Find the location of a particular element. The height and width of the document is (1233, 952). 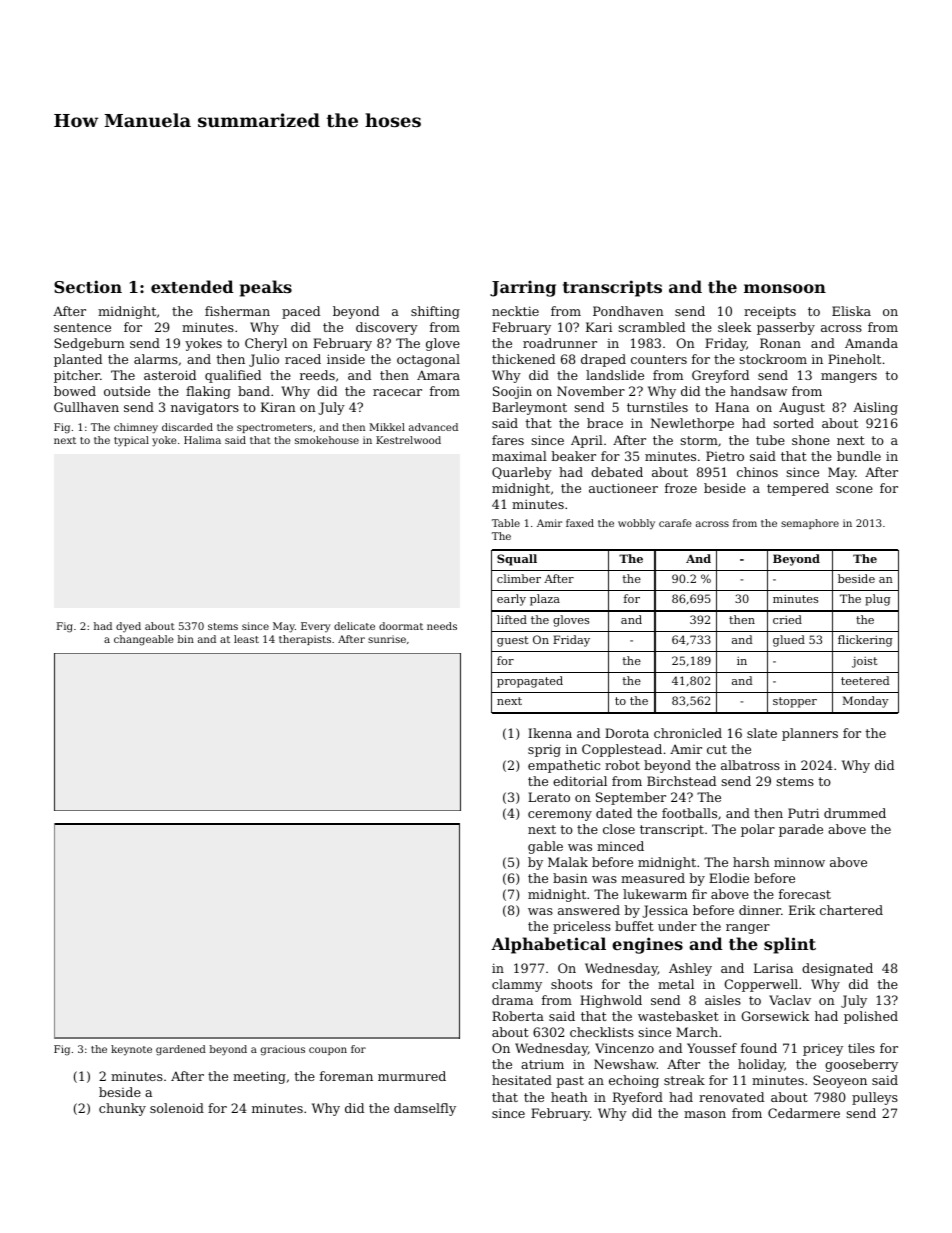

streak is located at coordinates (684, 1080).
